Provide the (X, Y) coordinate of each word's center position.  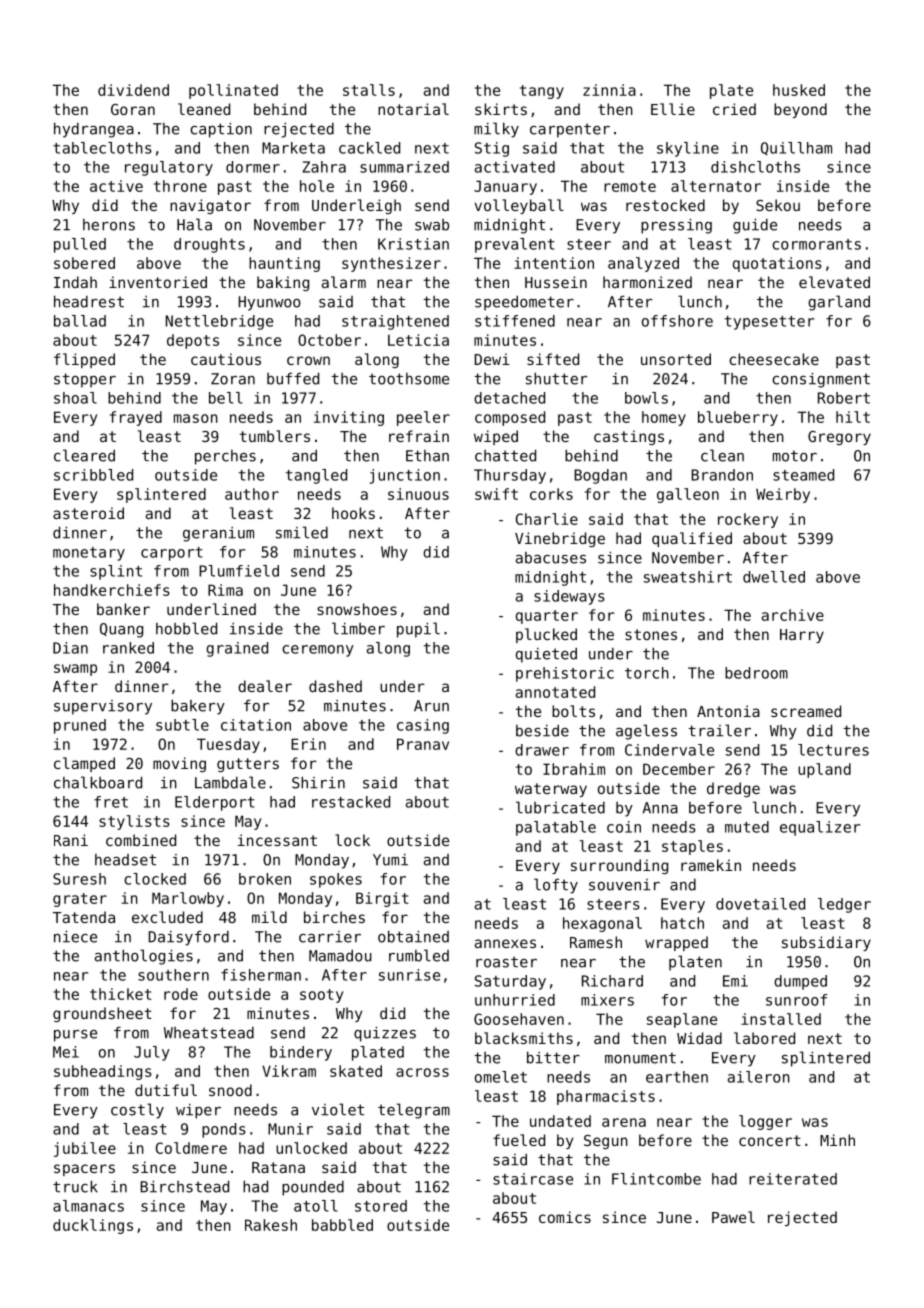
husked (799, 90)
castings (629, 437)
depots (193, 341)
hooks (353, 513)
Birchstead (184, 1186)
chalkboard (98, 782)
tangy (542, 92)
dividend (133, 90)
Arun (431, 706)
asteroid (88, 513)
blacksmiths (524, 1038)
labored (764, 1038)
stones (651, 634)
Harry (802, 636)
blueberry (738, 418)
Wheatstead (209, 1033)
